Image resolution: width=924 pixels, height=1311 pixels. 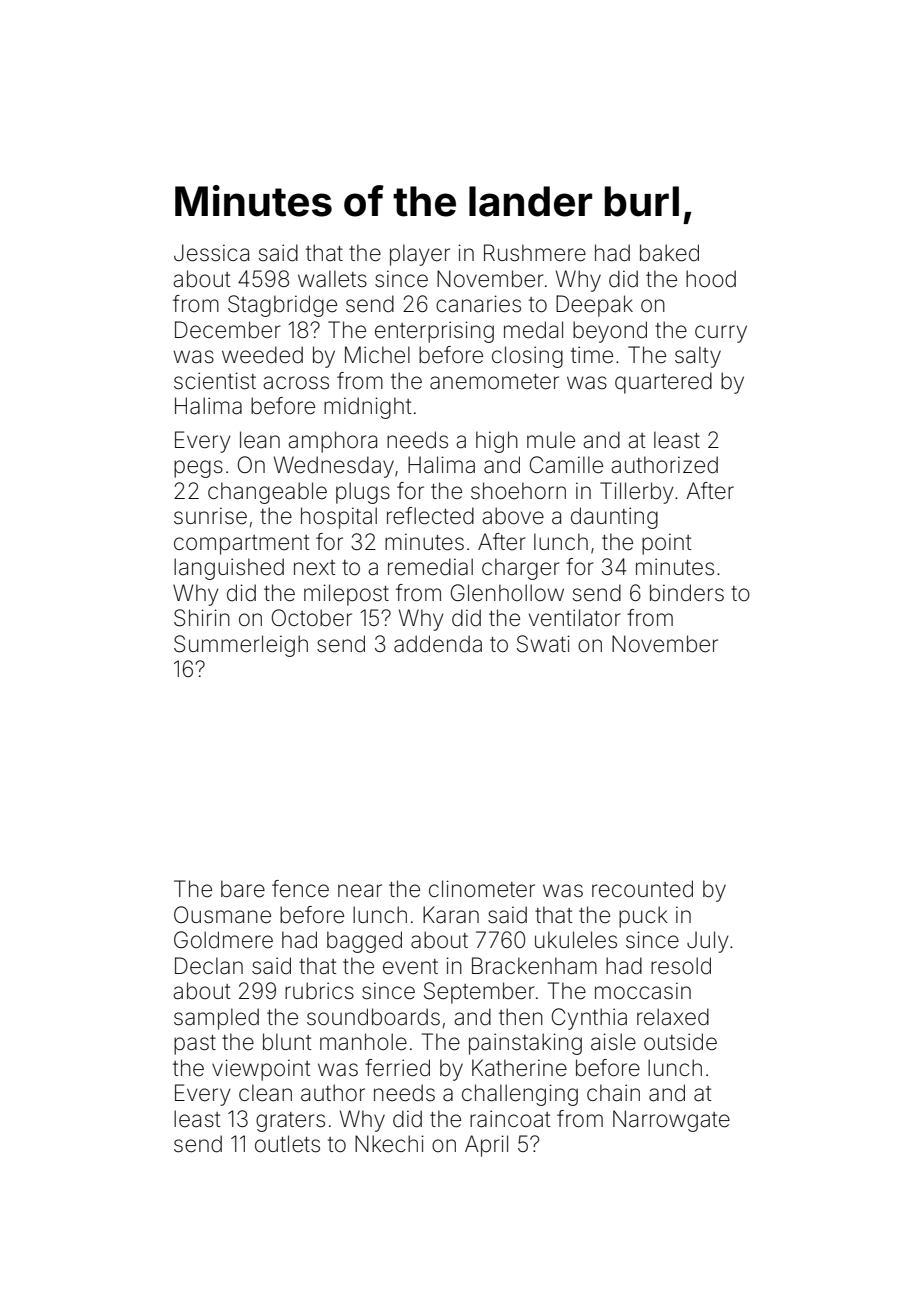 What do you see at coordinates (637, 493) in the screenshot?
I see `Tillerby` at bounding box center [637, 493].
